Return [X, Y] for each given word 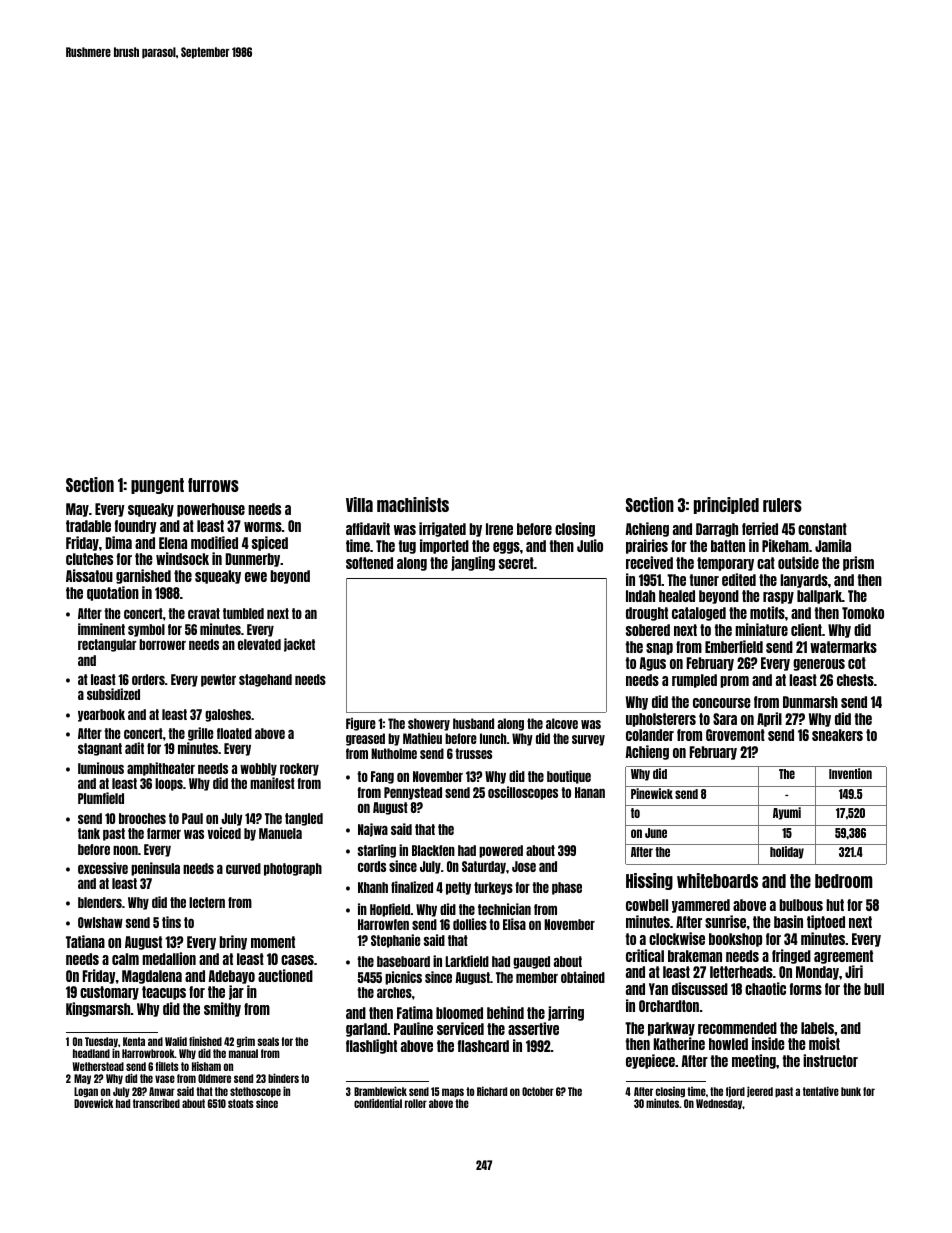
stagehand [265, 680]
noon [125, 850]
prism [858, 563]
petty [458, 888]
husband [473, 723]
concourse [722, 703]
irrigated [442, 529]
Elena [173, 543]
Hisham [206, 1066]
